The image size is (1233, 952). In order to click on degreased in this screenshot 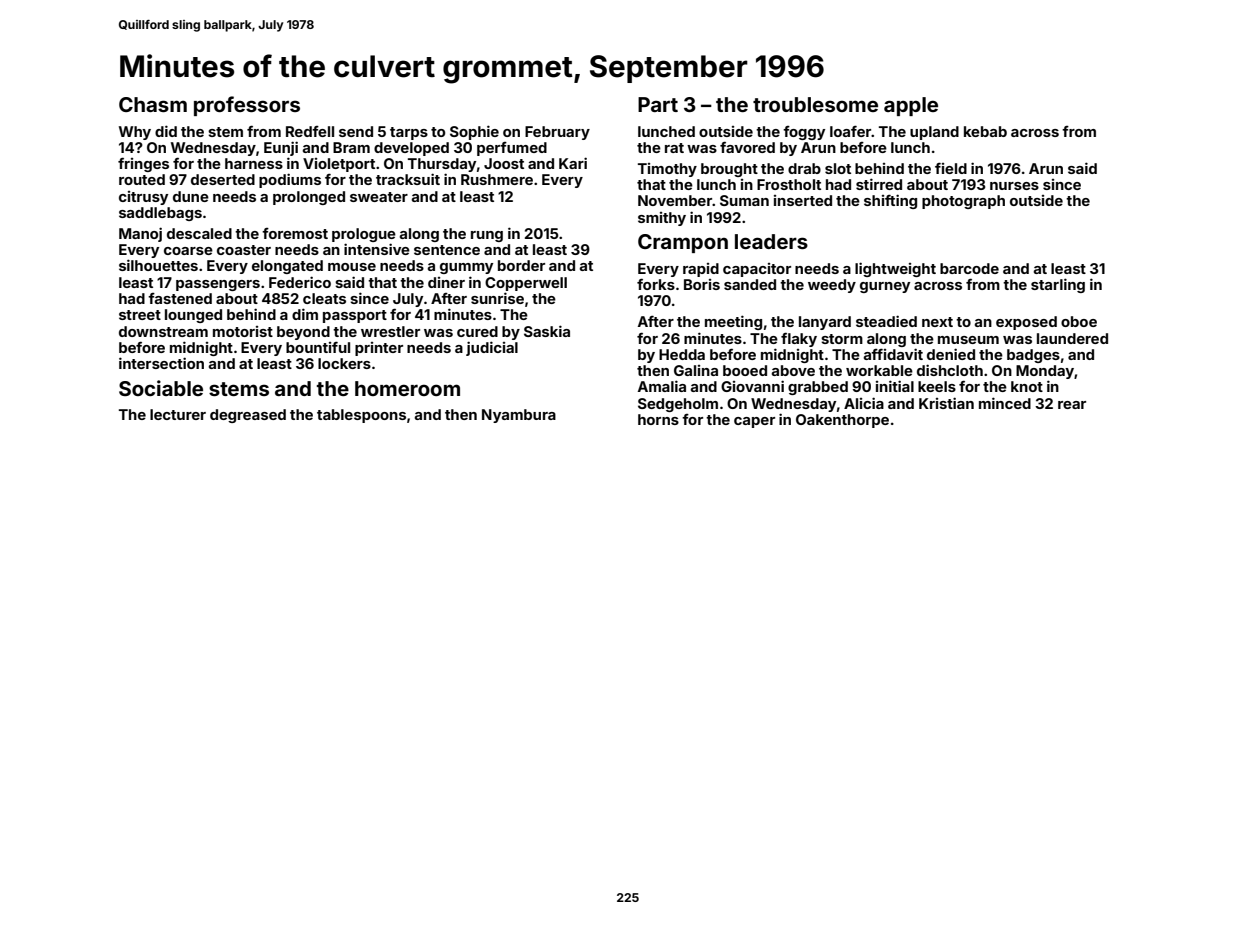, I will do `click(248, 416)`.
